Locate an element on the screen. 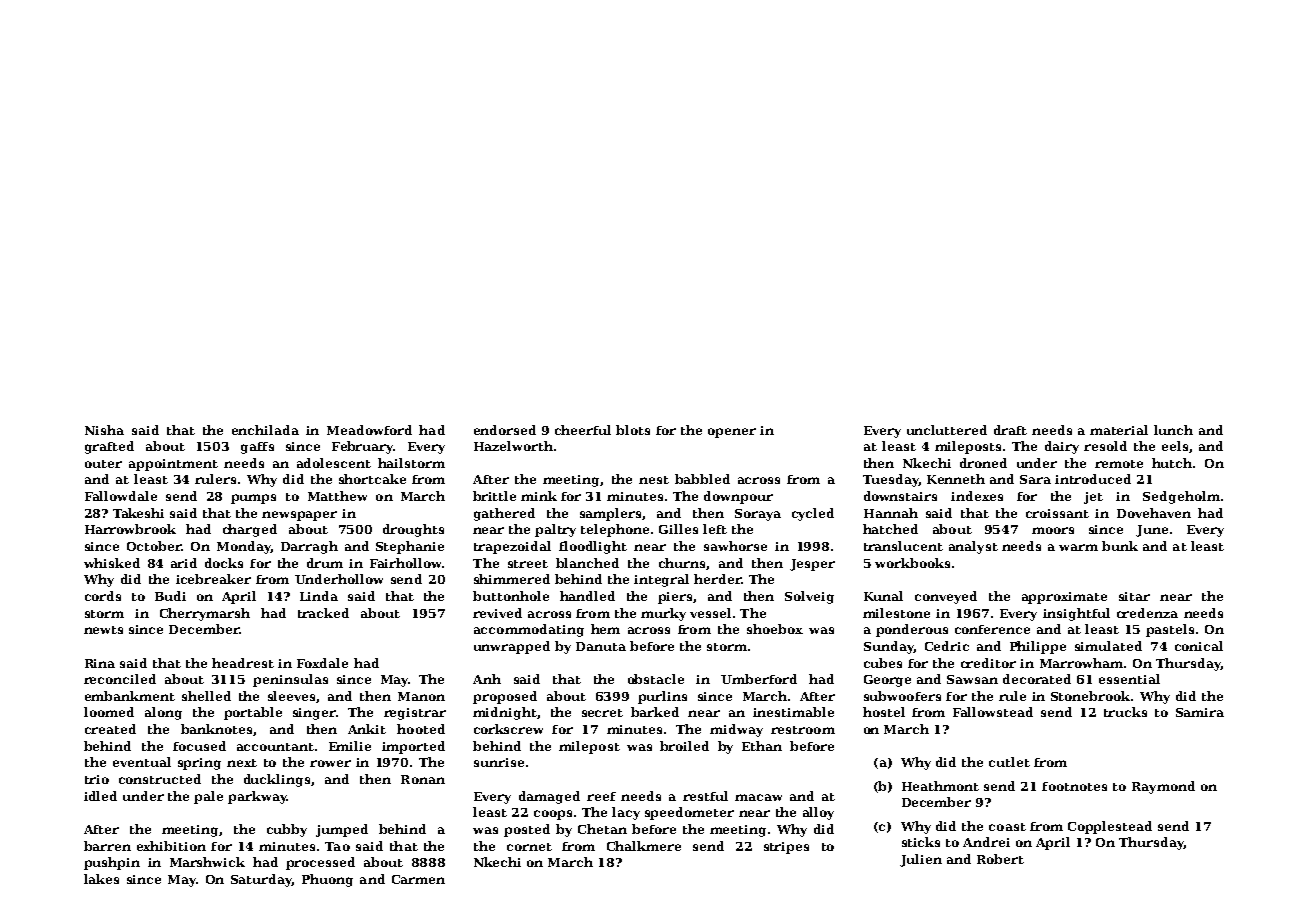 The image size is (1308, 924). sitar is located at coordinates (1134, 596).
